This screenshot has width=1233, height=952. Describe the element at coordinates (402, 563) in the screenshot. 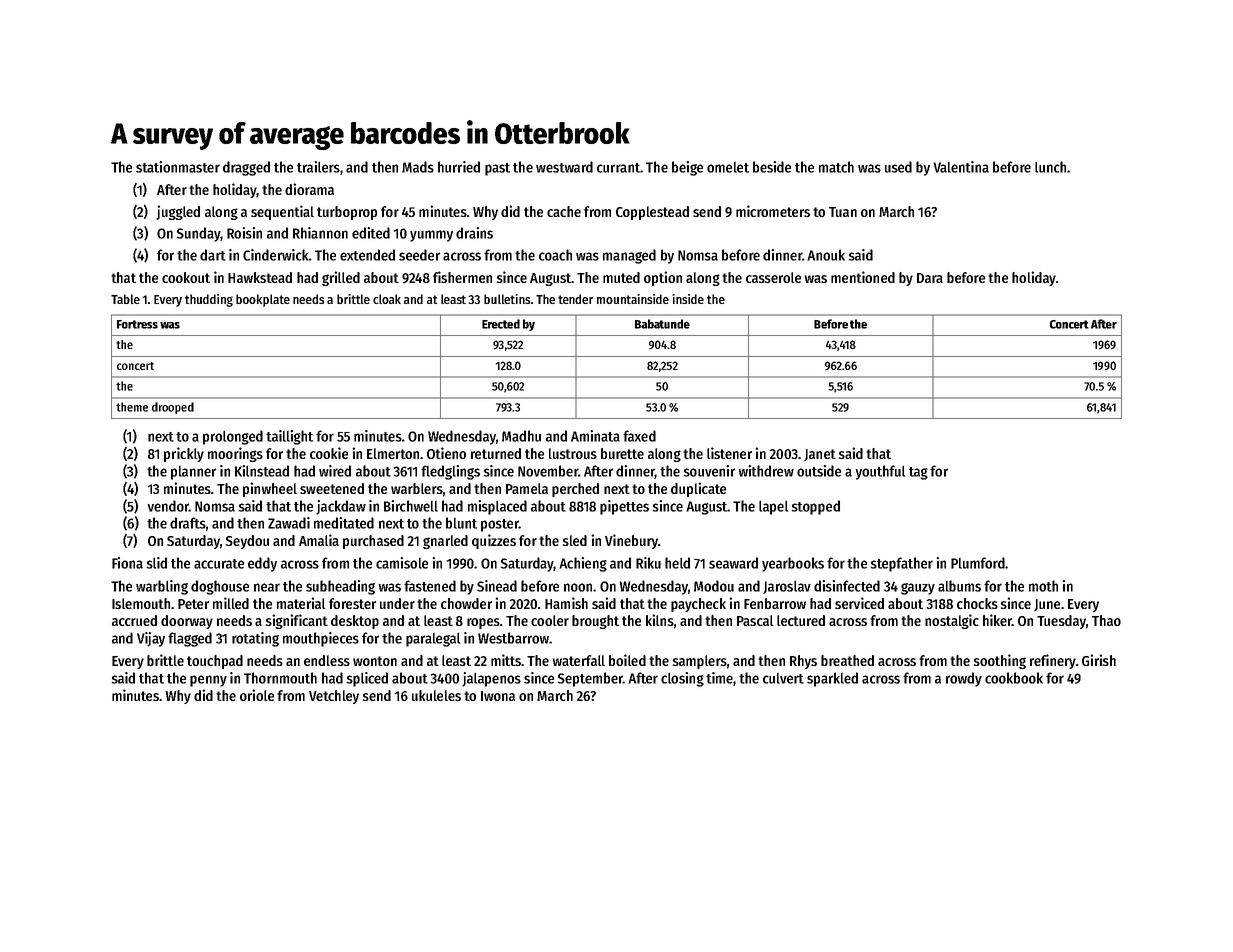

I see `camisole` at that location.
